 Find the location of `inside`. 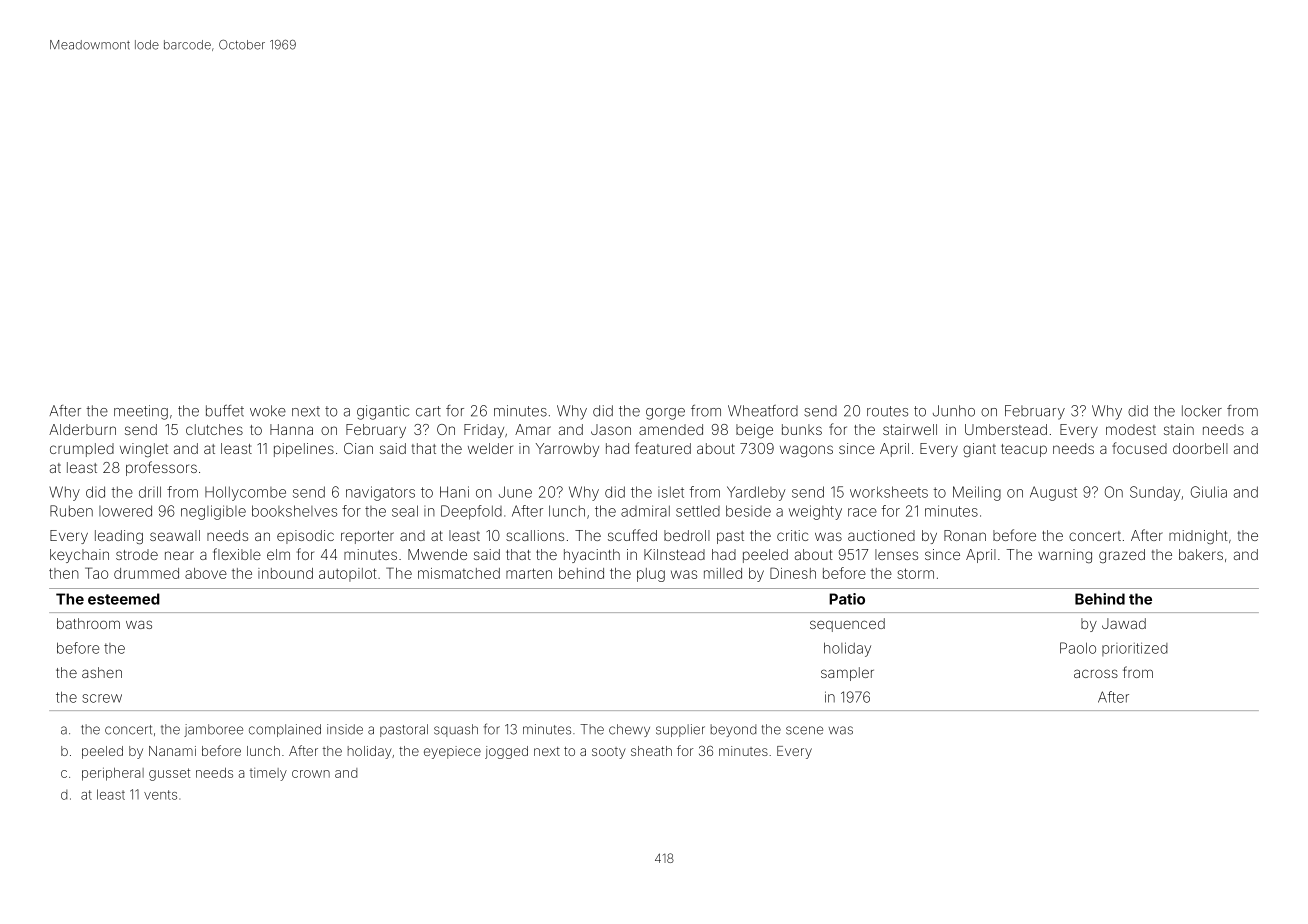

inside is located at coordinates (345, 729).
